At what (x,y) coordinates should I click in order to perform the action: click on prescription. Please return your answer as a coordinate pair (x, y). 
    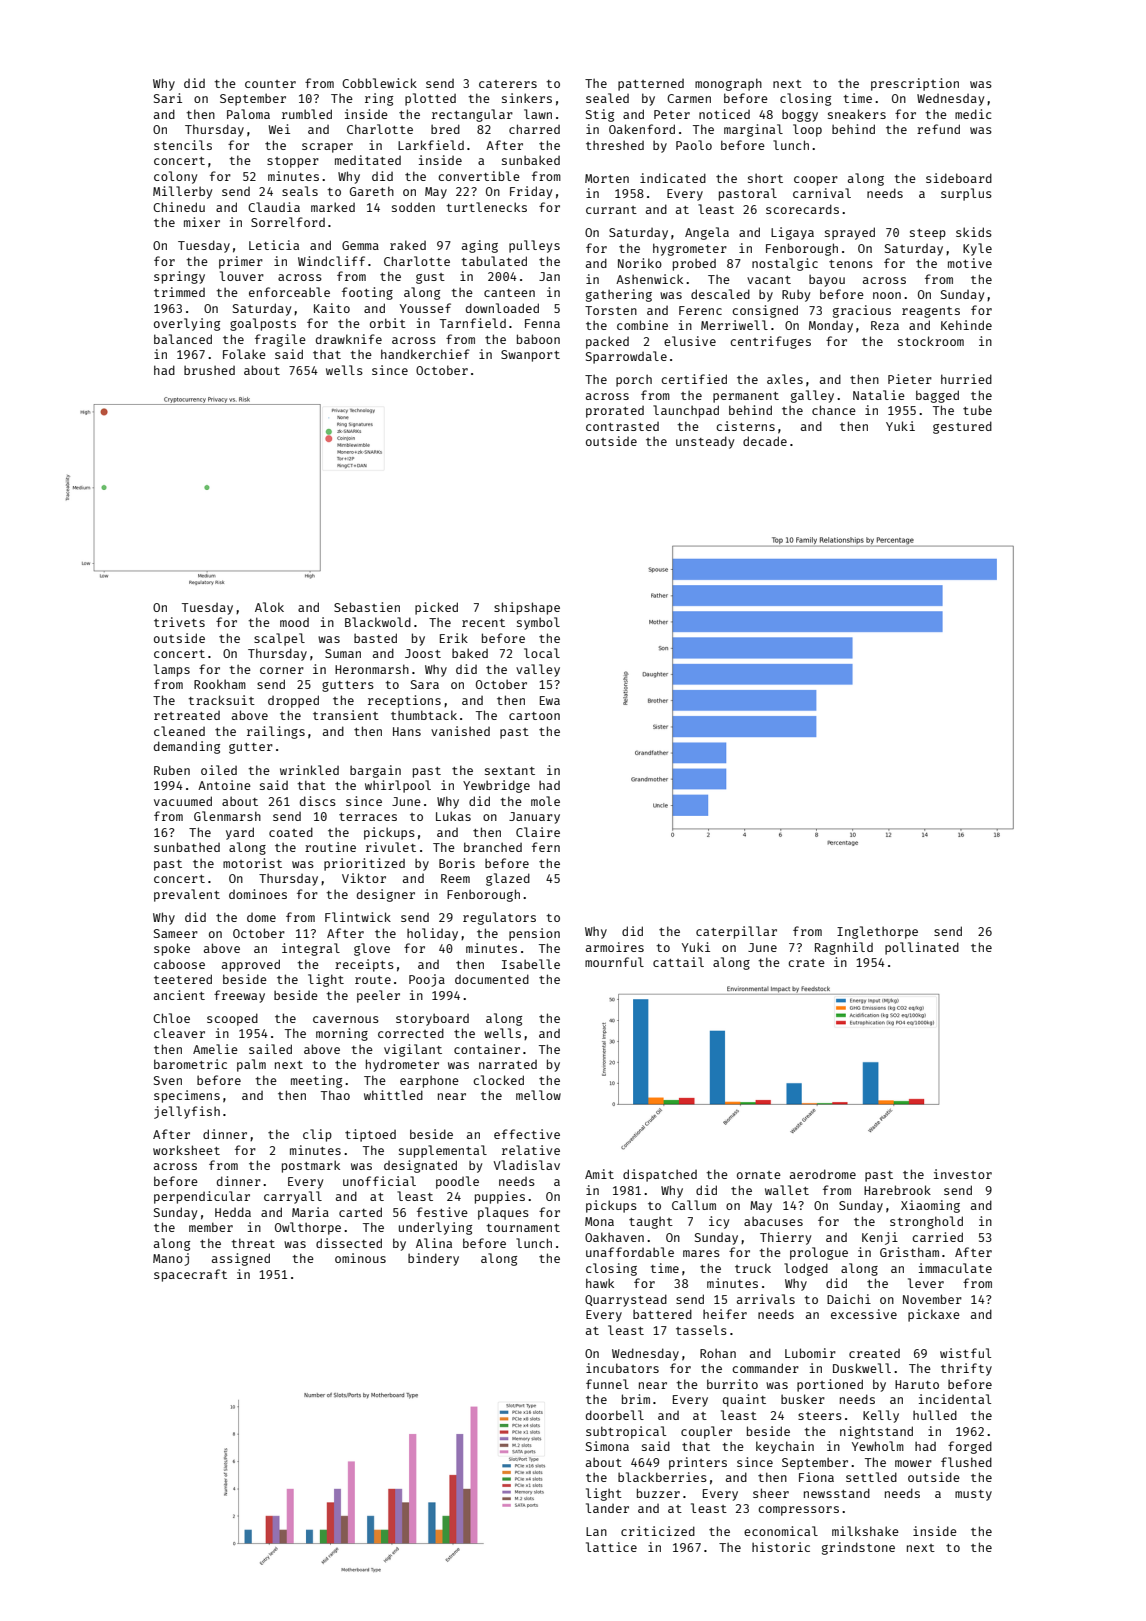
    Looking at the image, I should click on (915, 84).
